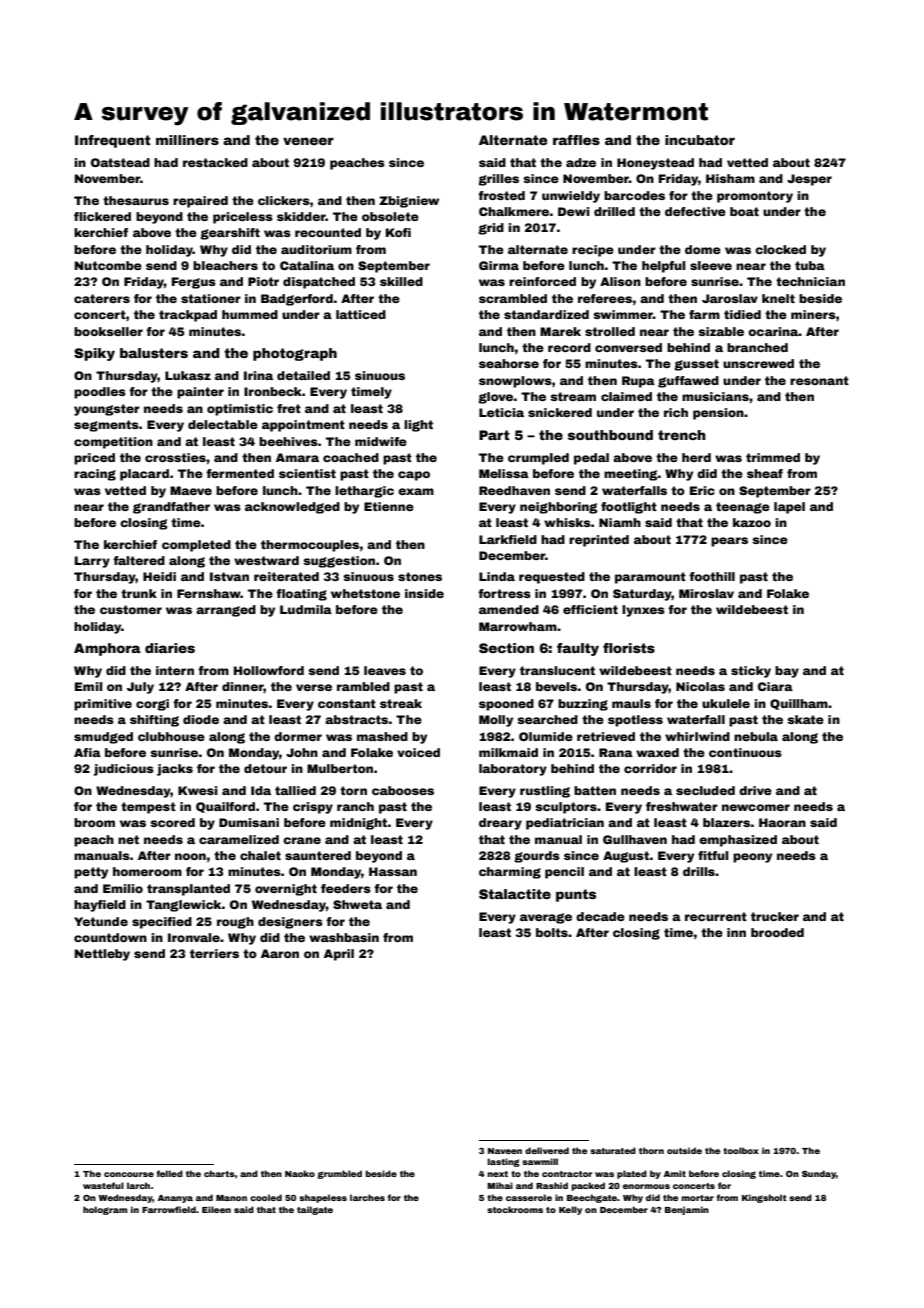 The width and height of the screenshot is (924, 1308). I want to click on Afia, so click(87, 752).
